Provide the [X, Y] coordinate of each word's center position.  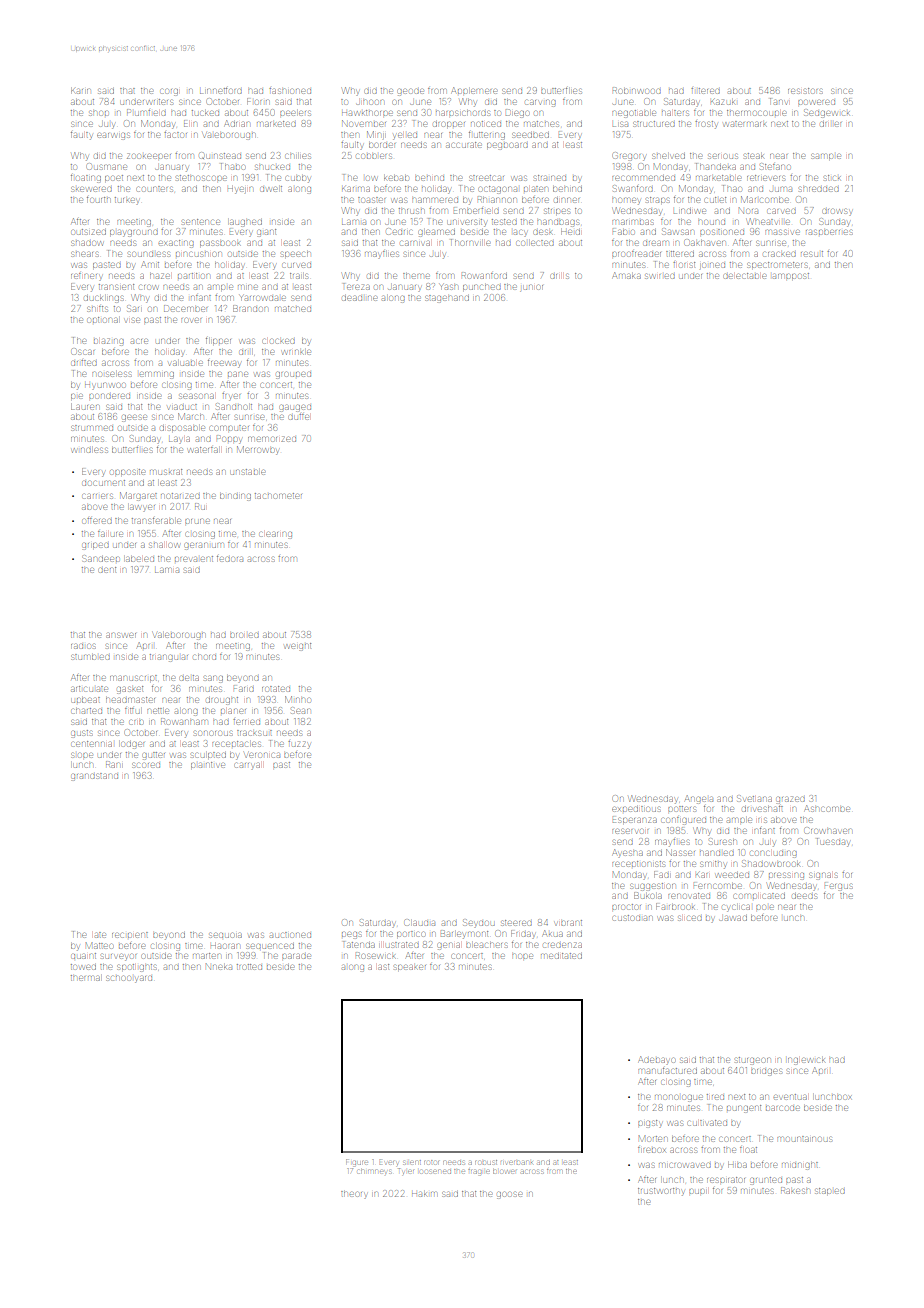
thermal [85, 978]
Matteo [99, 945]
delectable [745, 276]
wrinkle [296, 352]
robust [486, 1162]
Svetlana [754, 798]
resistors [805, 91]
